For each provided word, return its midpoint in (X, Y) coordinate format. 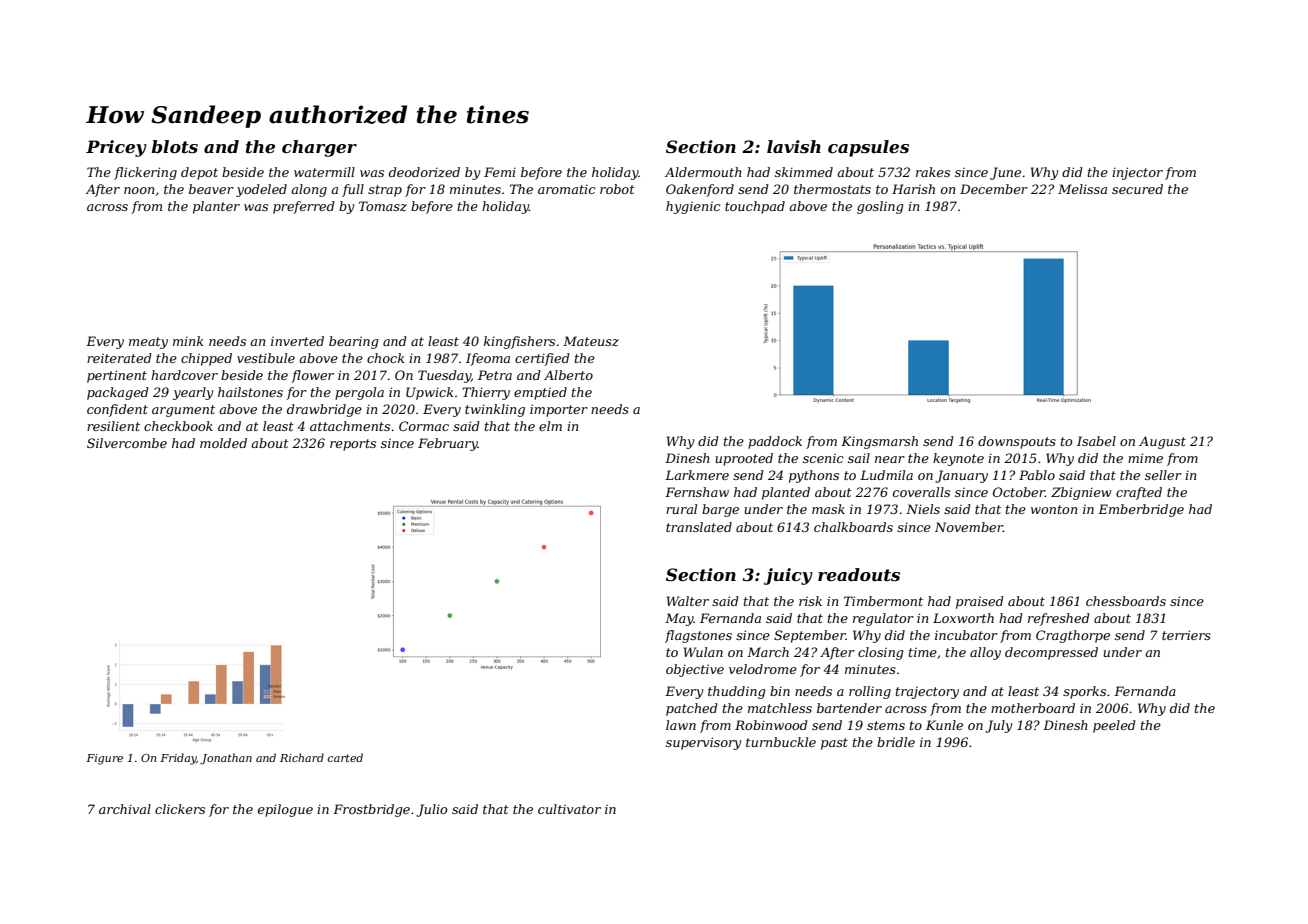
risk (810, 601)
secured (1137, 189)
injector (1137, 173)
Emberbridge (1141, 510)
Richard (302, 757)
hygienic (693, 207)
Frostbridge (371, 810)
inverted (297, 341)
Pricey (116, 148)
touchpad (755, 207)
